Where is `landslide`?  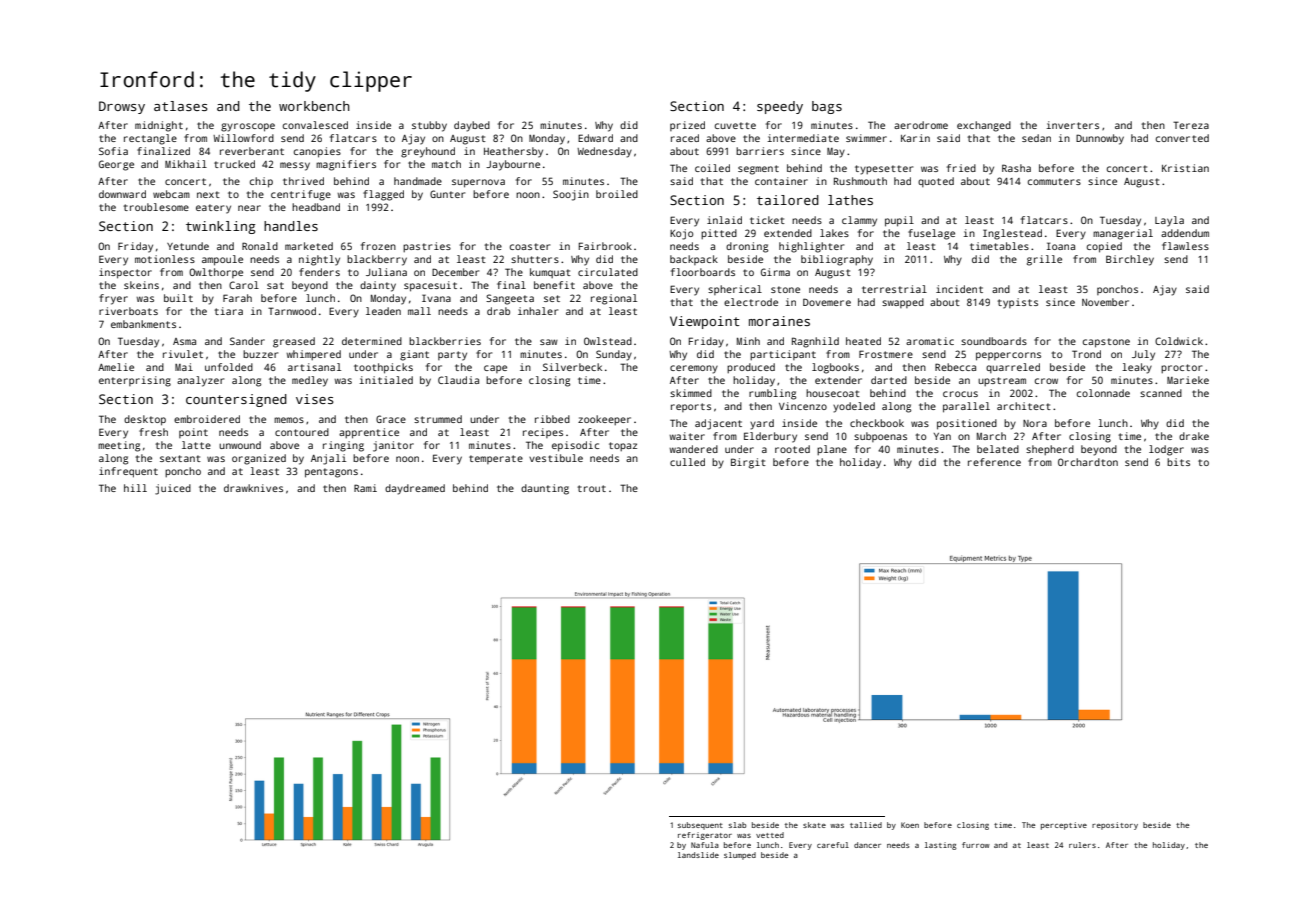 landslide is located at coordinates (698, 855).
